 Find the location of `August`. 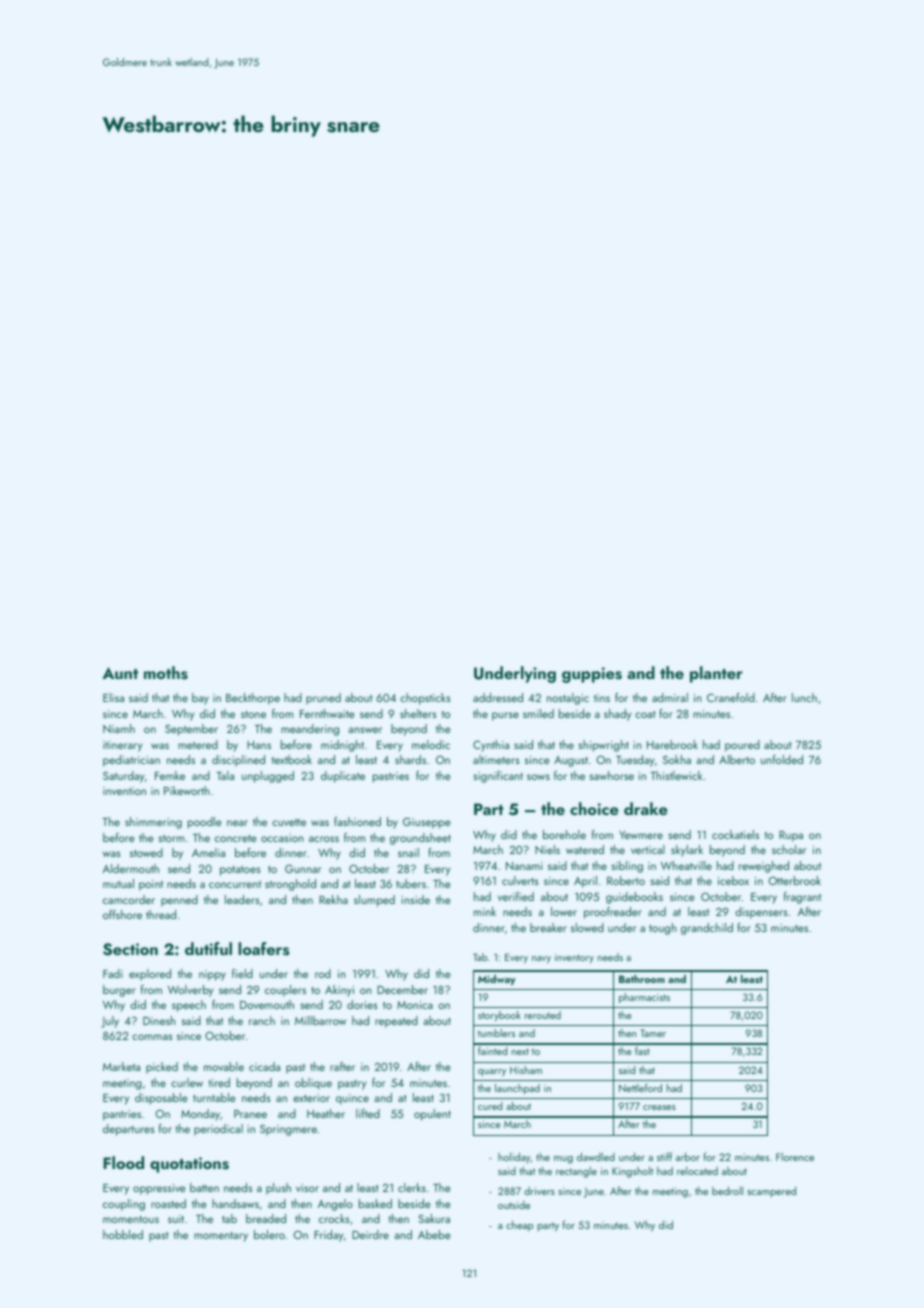

August is located at coordinates (571, 761).
